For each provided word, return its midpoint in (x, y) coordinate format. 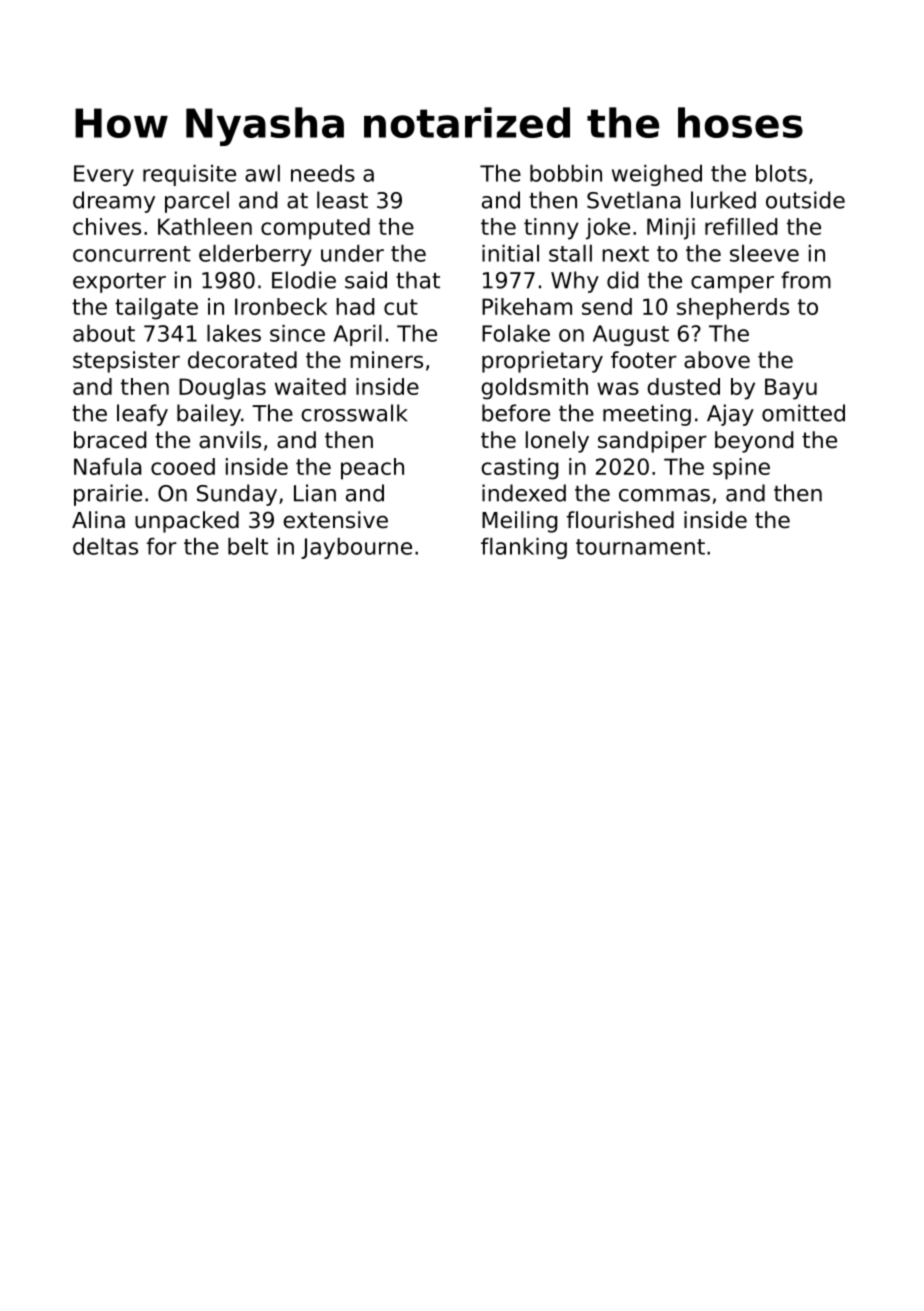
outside (805, 200)
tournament (640, 547)
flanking (524, 548)
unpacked (187, 522)
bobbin (566, 173)
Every (104, 175)
